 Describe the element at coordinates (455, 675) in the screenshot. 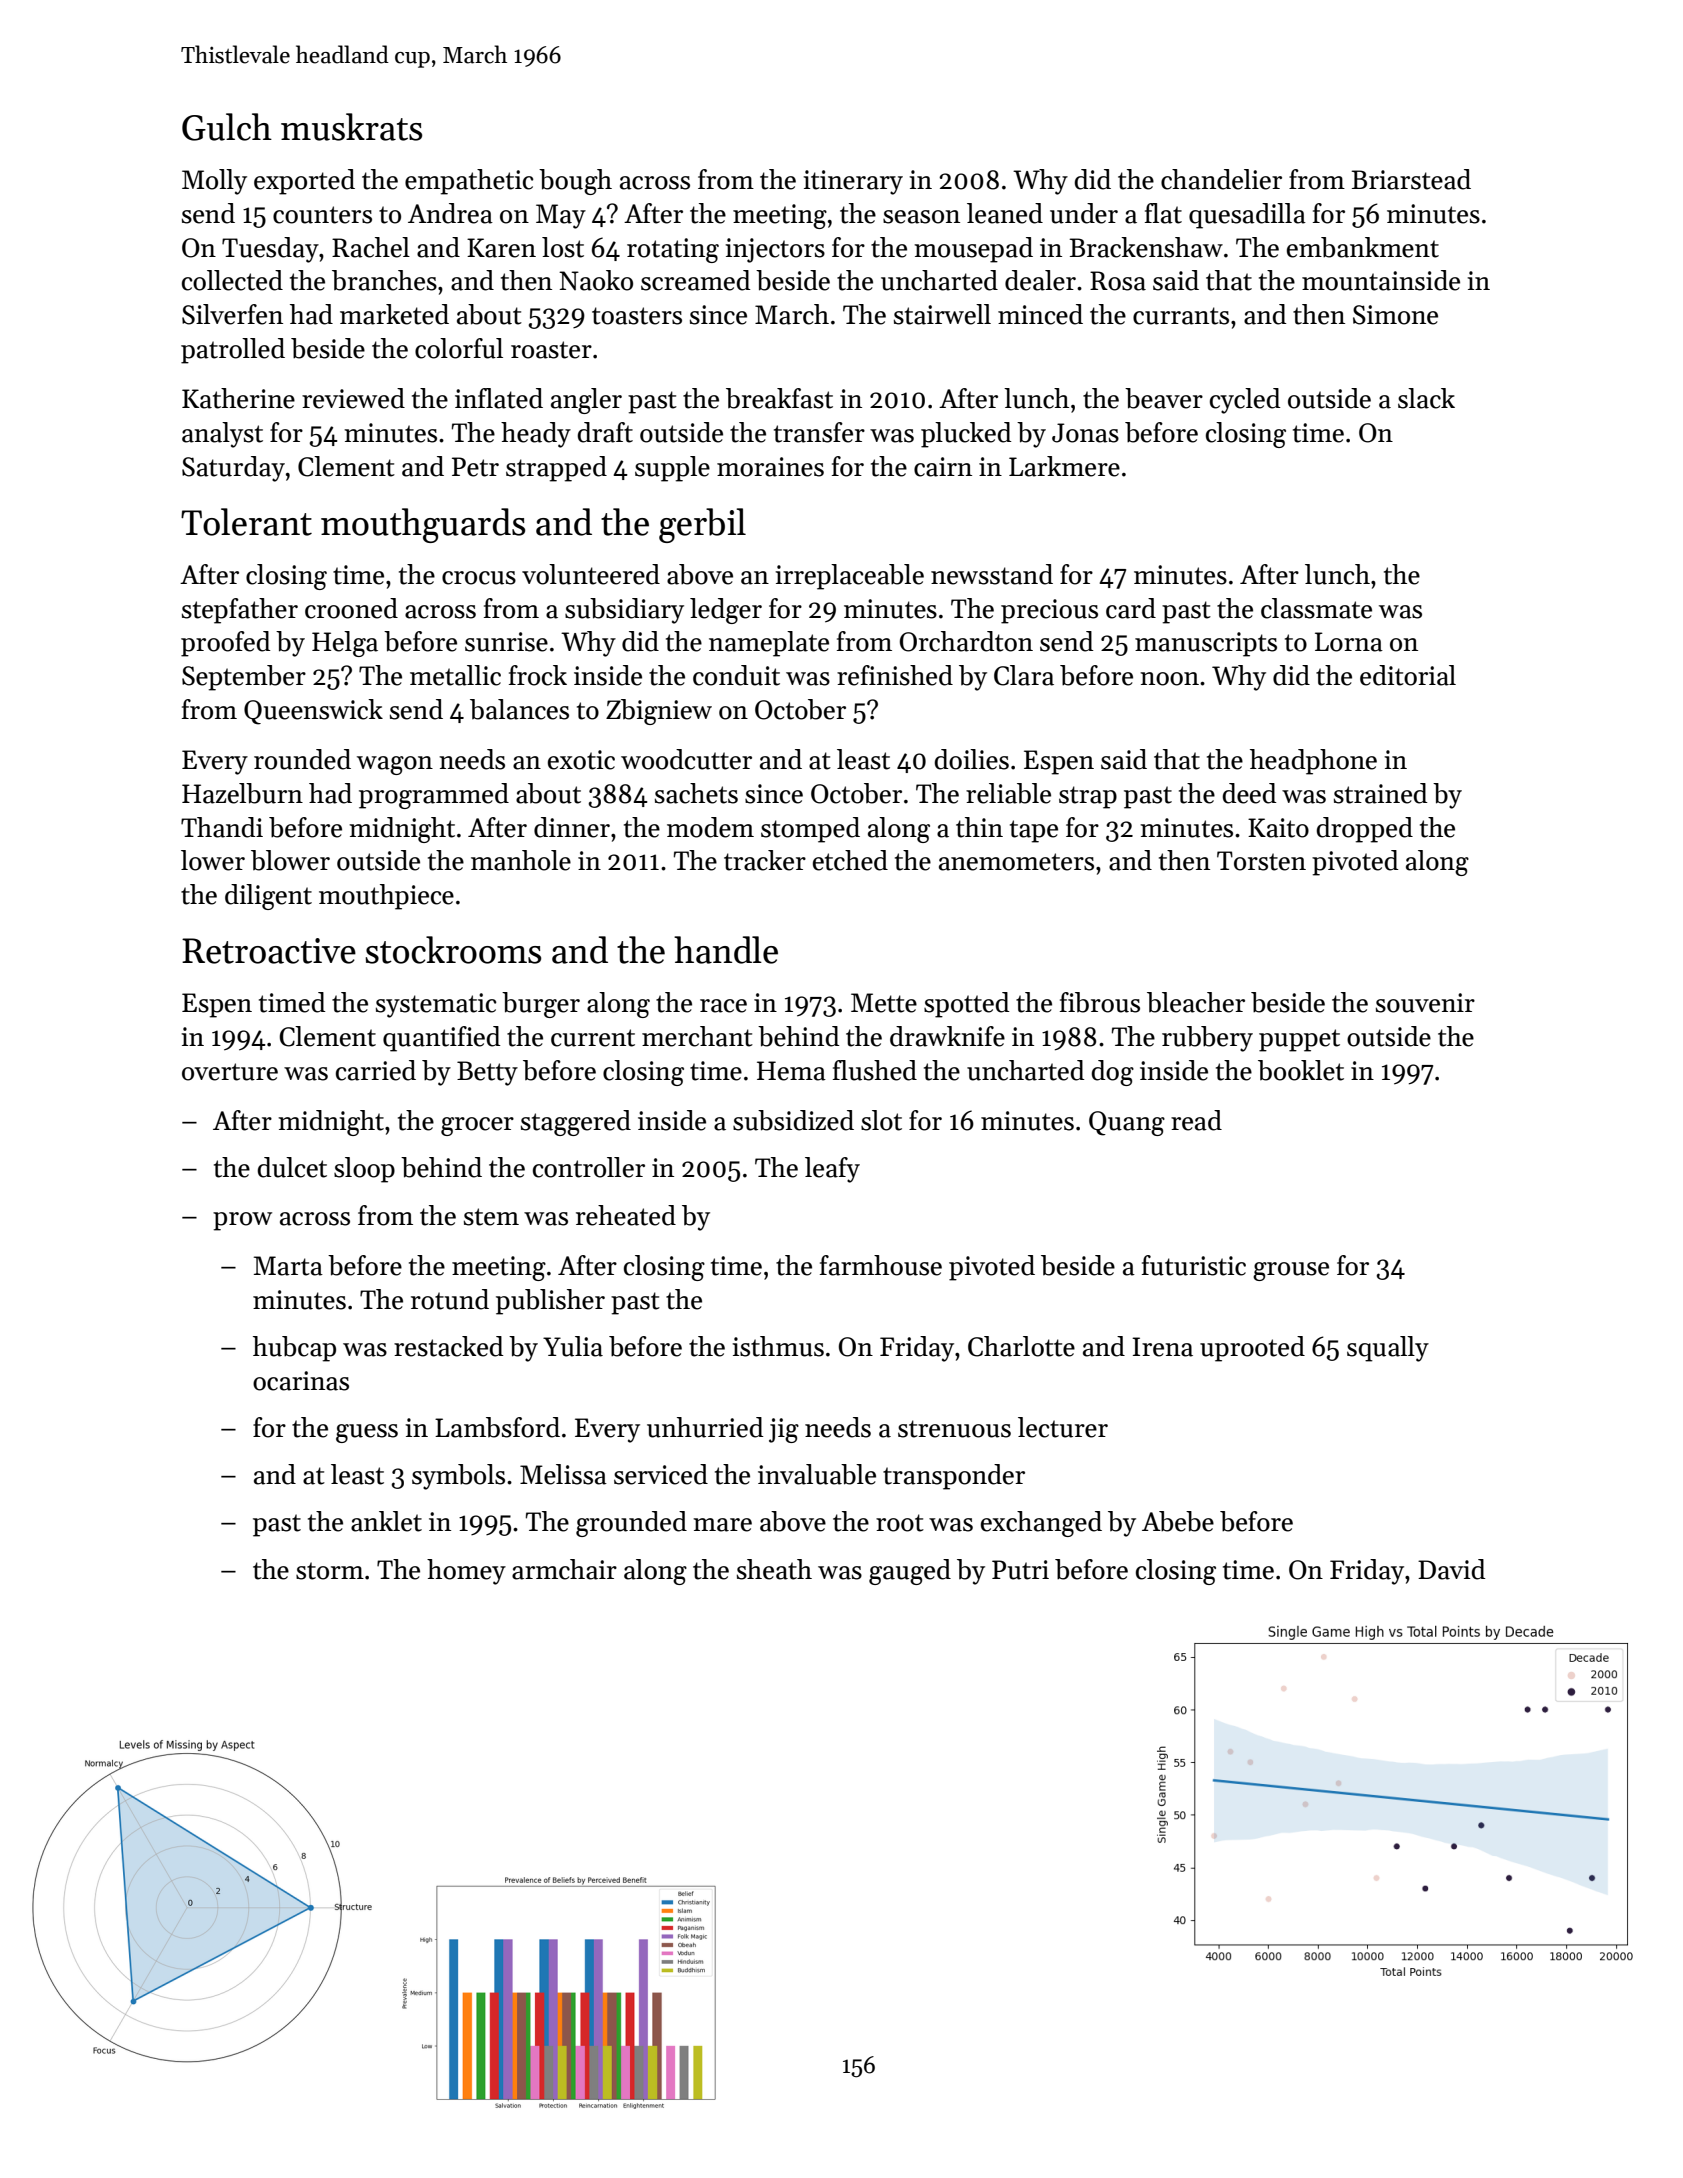

I see `metallic` at that location.
